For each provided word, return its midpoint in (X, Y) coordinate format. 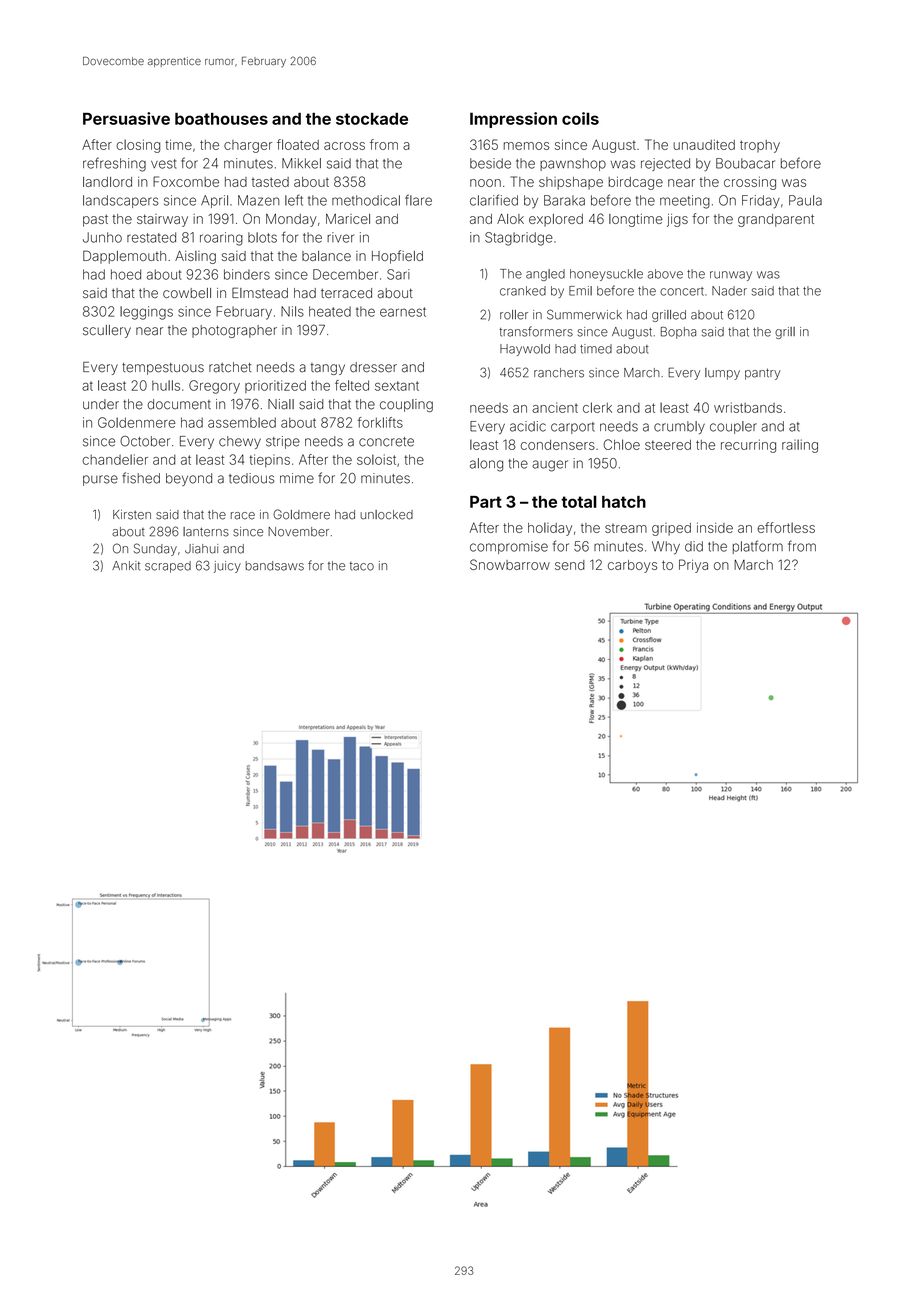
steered (668, 445)
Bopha (678, 333)
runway (731, 276)
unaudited (704, 144)
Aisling (195, 257)
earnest (403, 312)
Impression (513, 120)
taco (362, 566)
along (486, 465)
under (101, 404)
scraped (168, 567)
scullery (107, 331)
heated (330, 311)
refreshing (114, 164)
